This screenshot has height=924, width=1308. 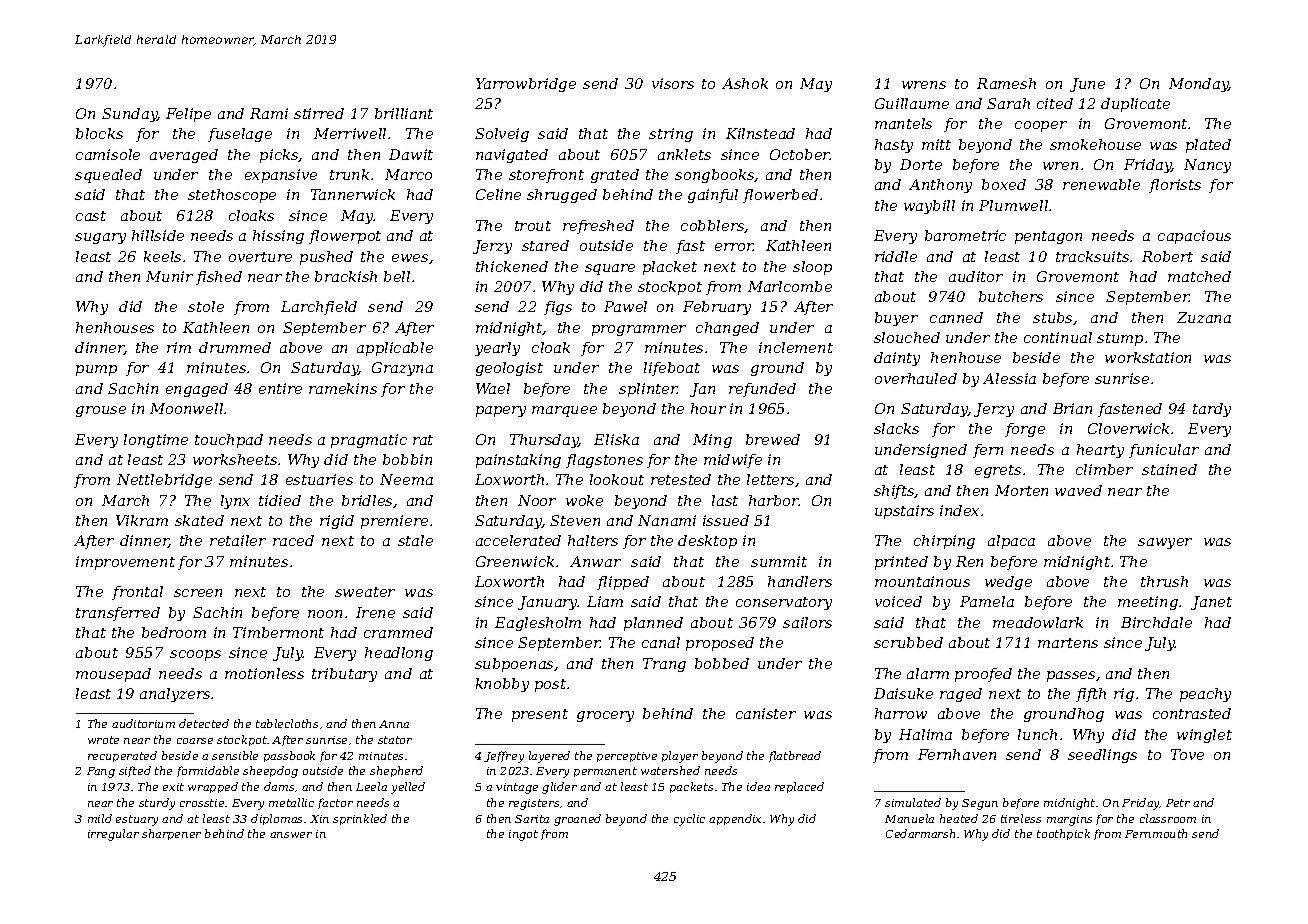 What do you see at coordinates (319, 113) in the screenshot?
I see `stirred` at bounding box center [319, 113].
